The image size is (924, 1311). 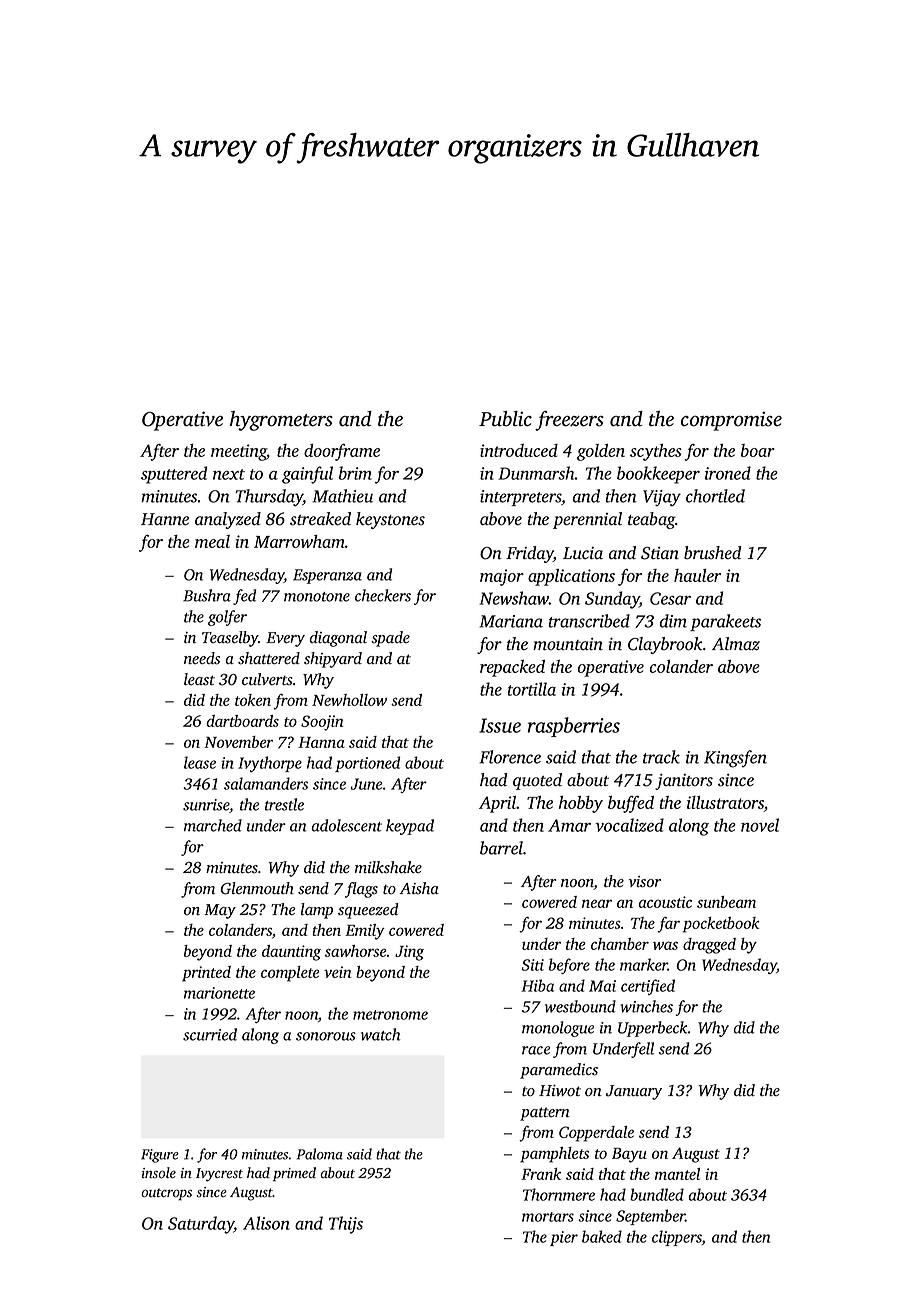 What do you see at coordinates (210, 1034) in the screenshot?
I see `scurried` at bounding box center [210, 1034].
